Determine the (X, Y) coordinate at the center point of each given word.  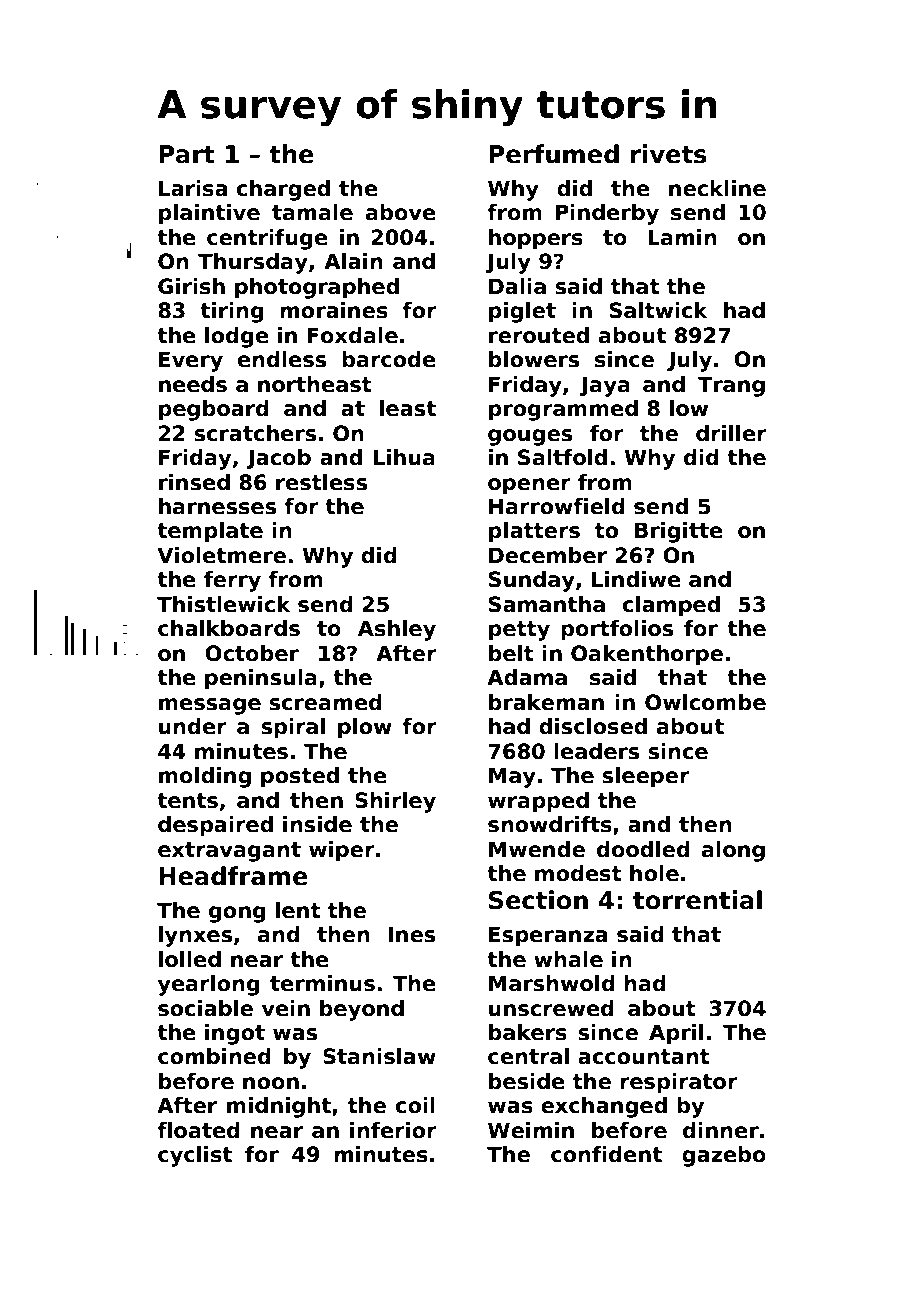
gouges (530, 437)
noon (271, 1083)
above (401, 212)
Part (187, 154)
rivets (669, 154)
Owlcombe (705, 702)
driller (731, 433)
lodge (237, 337)
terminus (322, 983)
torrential (697, 900)
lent (298, 910)
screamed (325, 702)
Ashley (397, 630)
